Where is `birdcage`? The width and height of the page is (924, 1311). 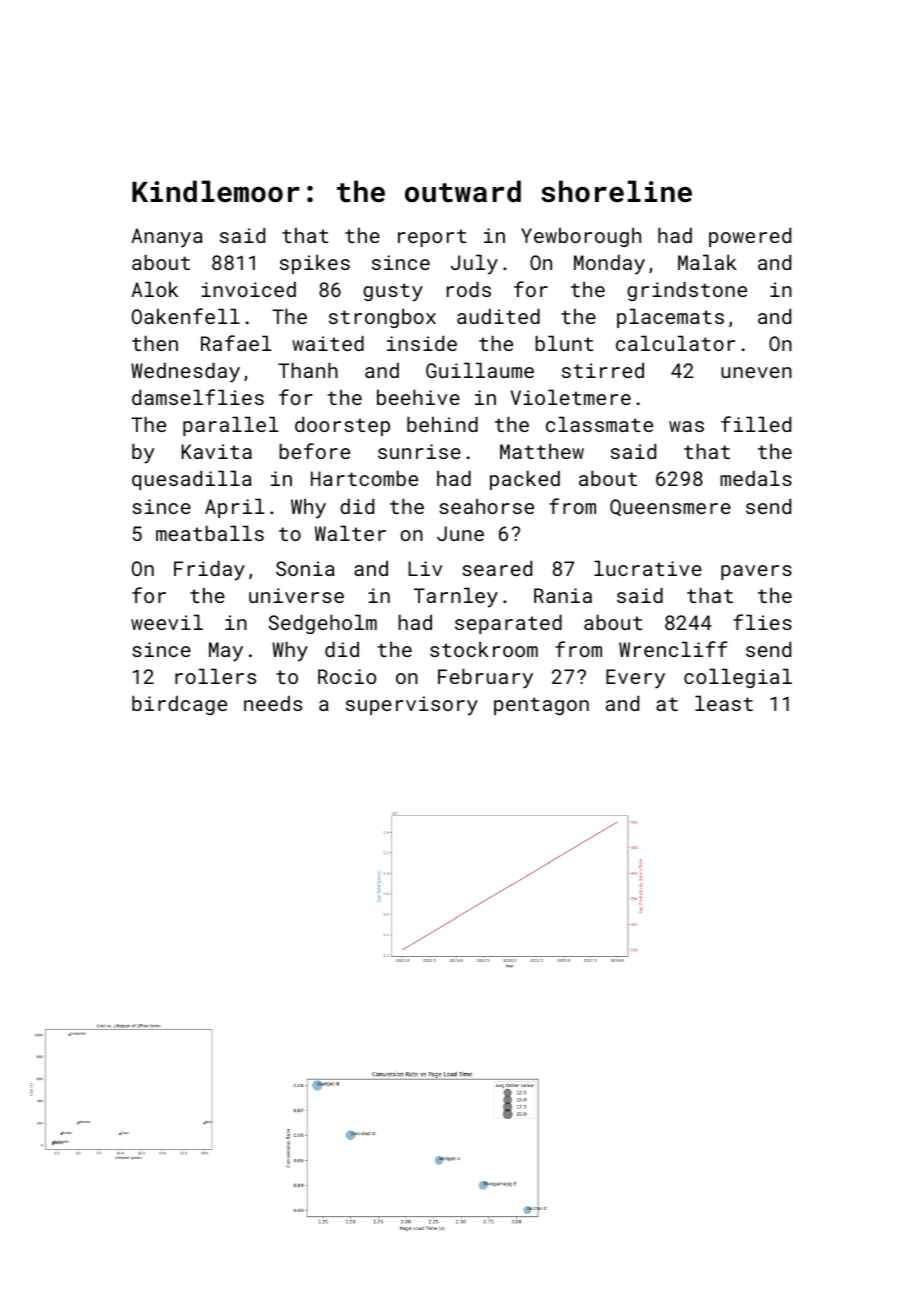 birdcage is located at coordinates (179, 705).
